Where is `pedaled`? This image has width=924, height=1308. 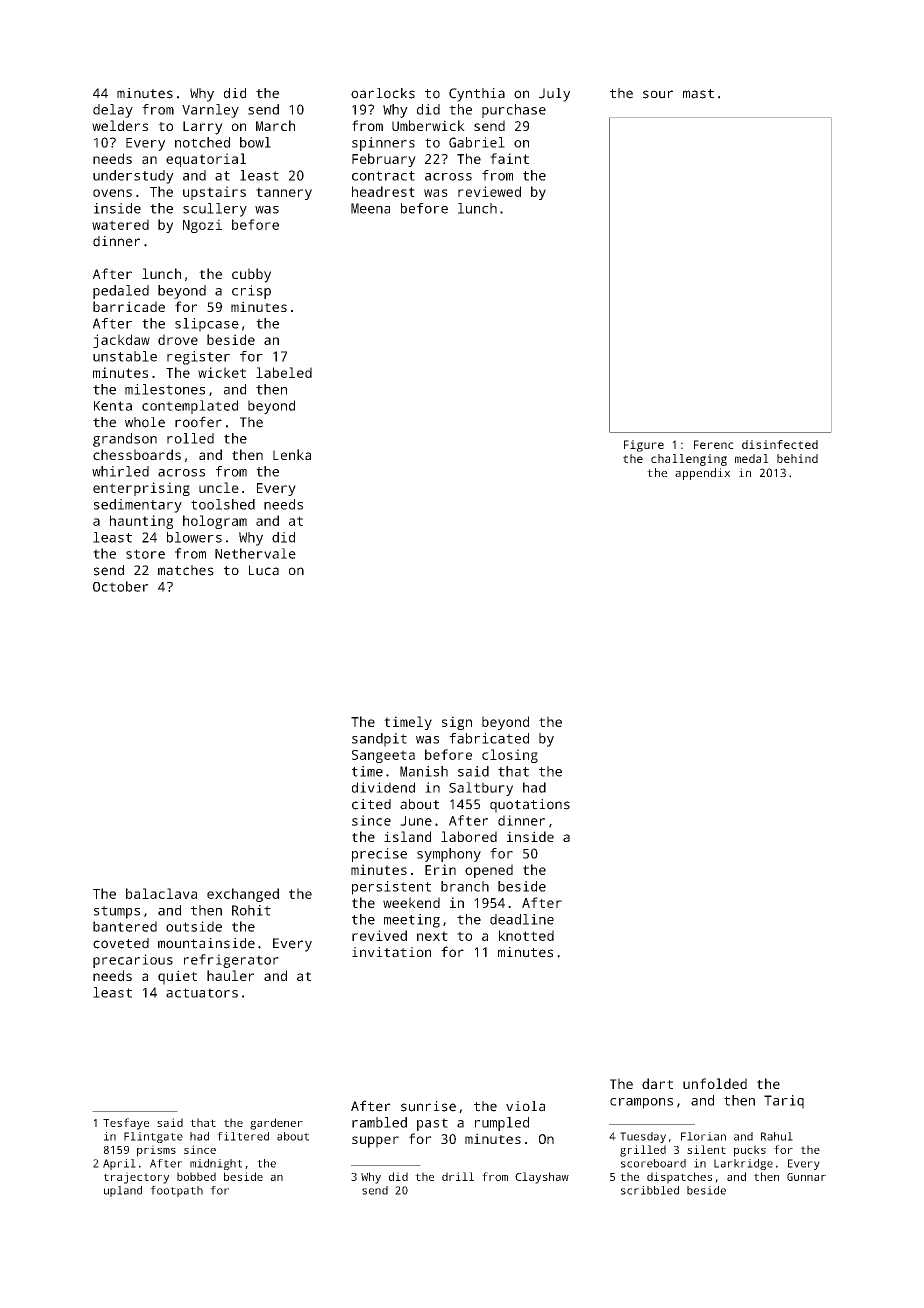 pedaled is located at coordinates (121, 292).
